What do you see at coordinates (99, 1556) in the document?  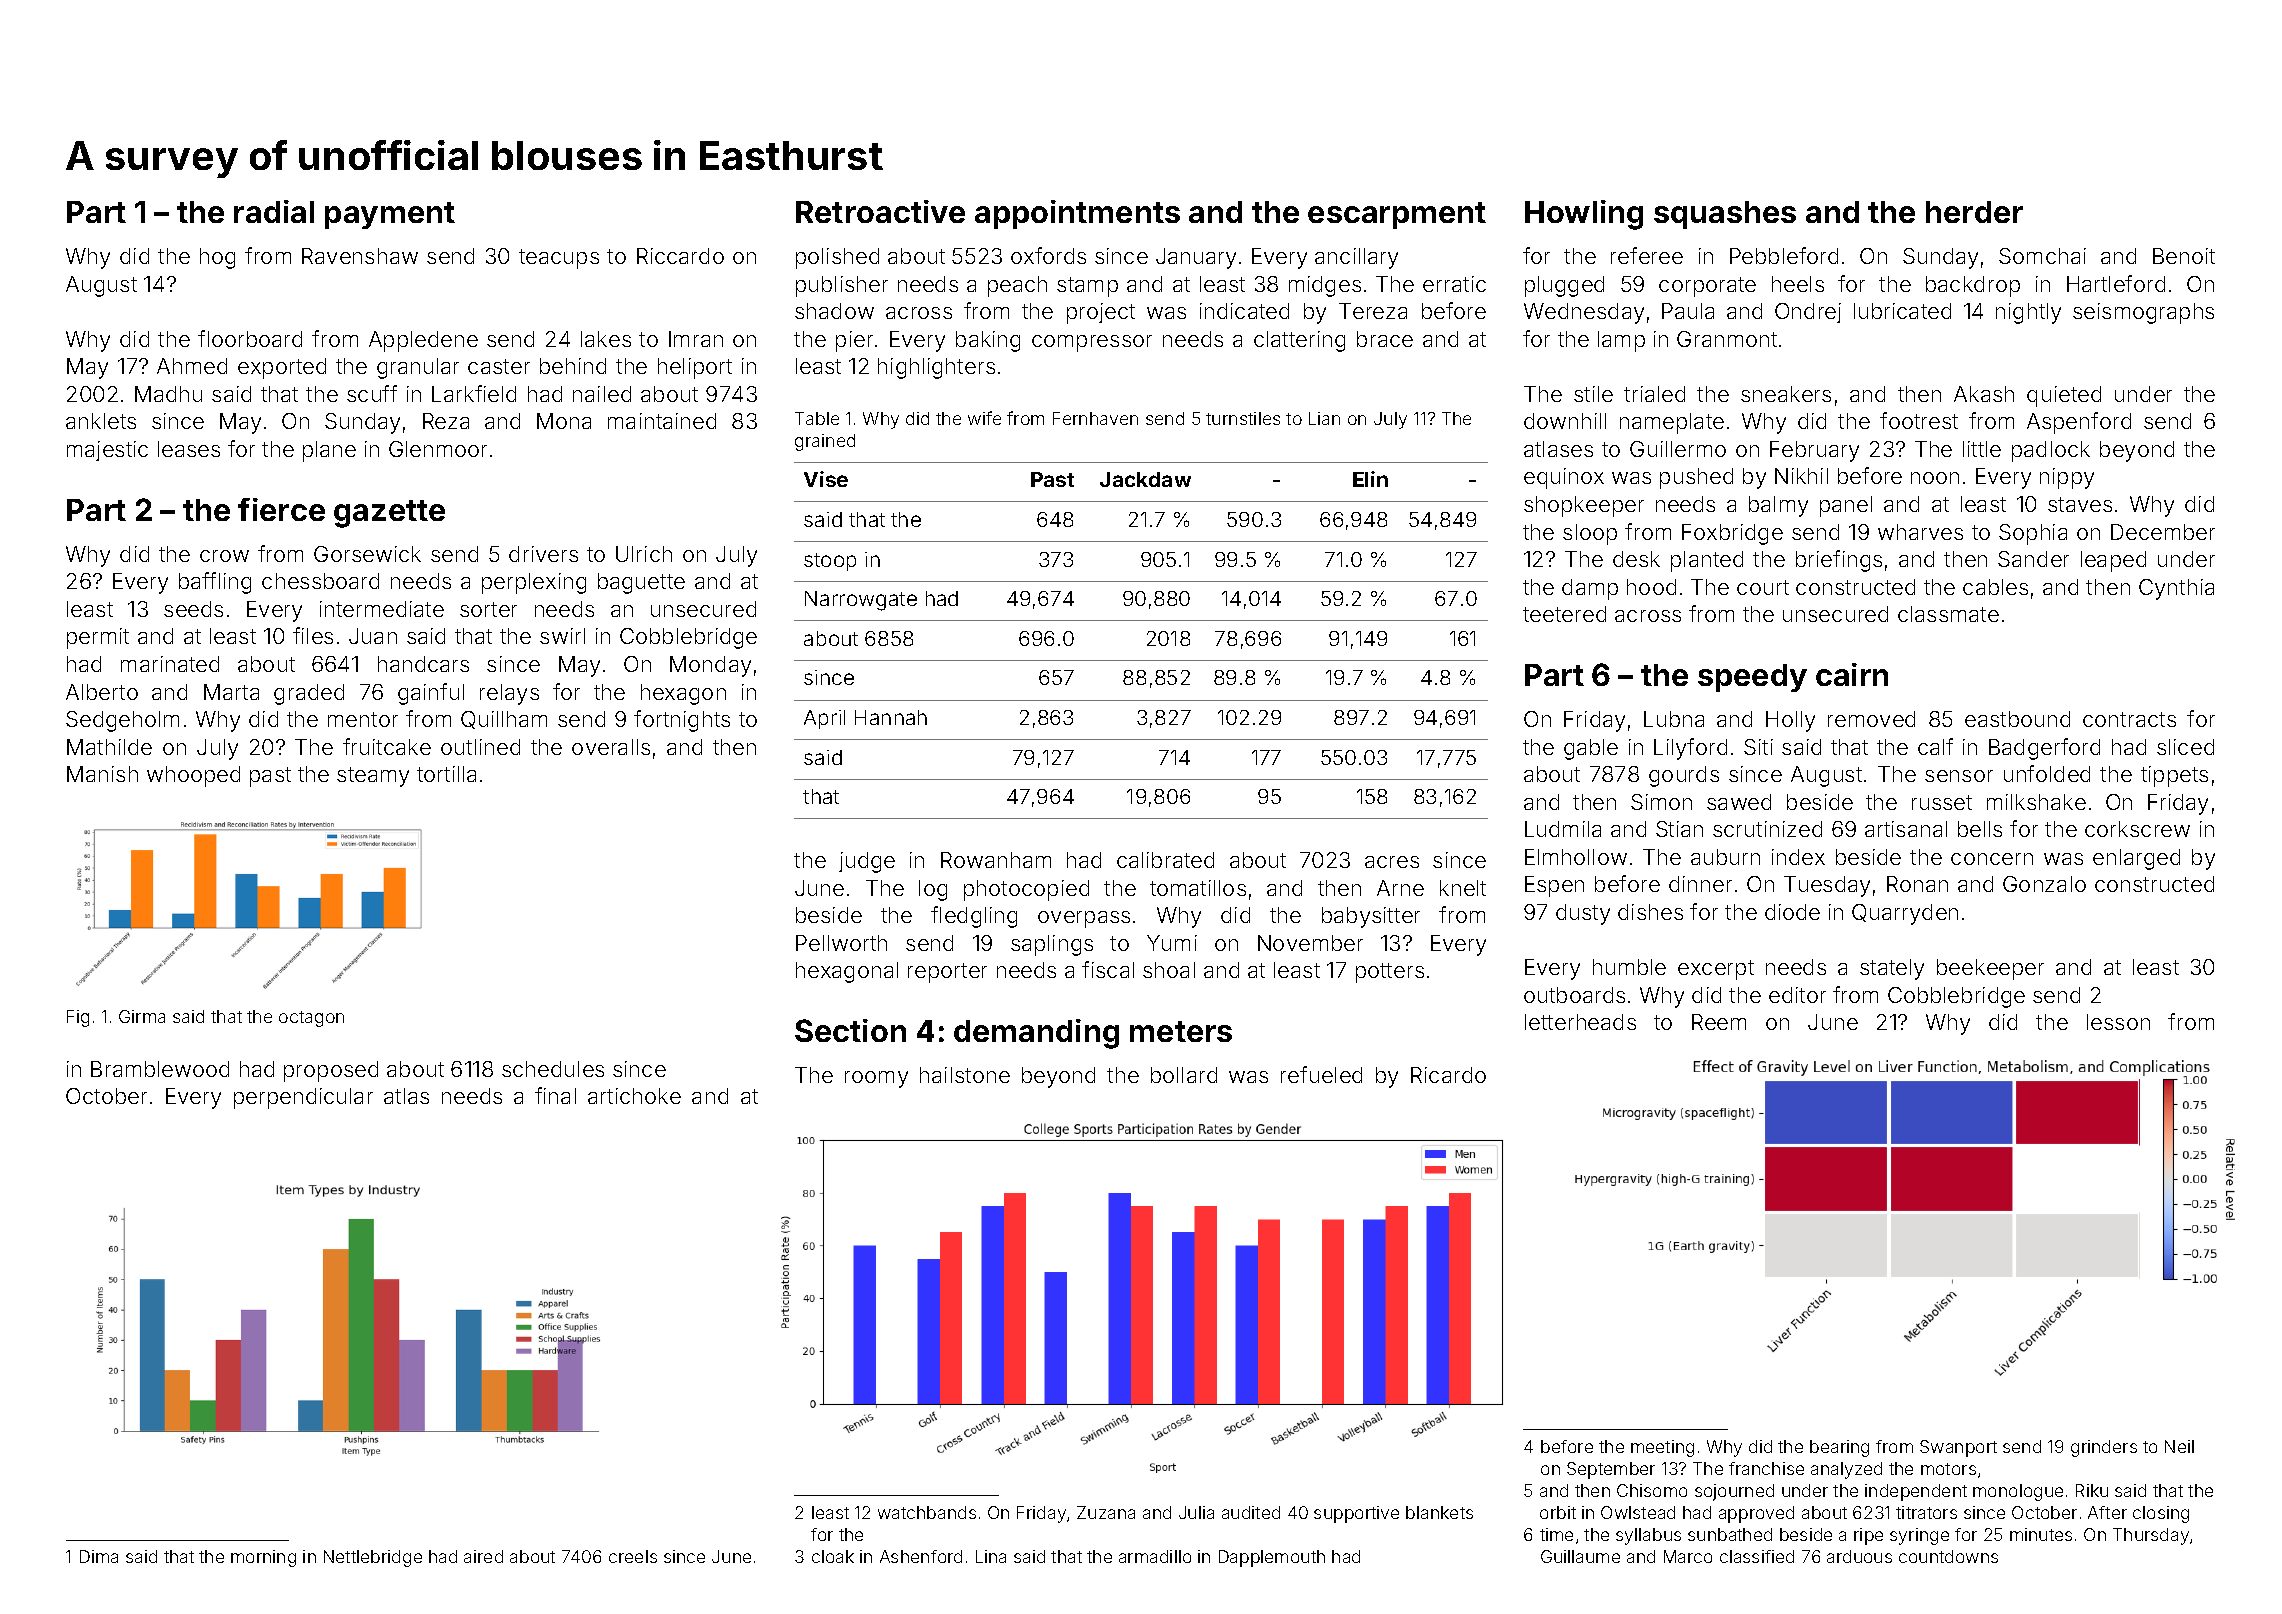 I see `Dima` at bounding box center [99, 1556].
